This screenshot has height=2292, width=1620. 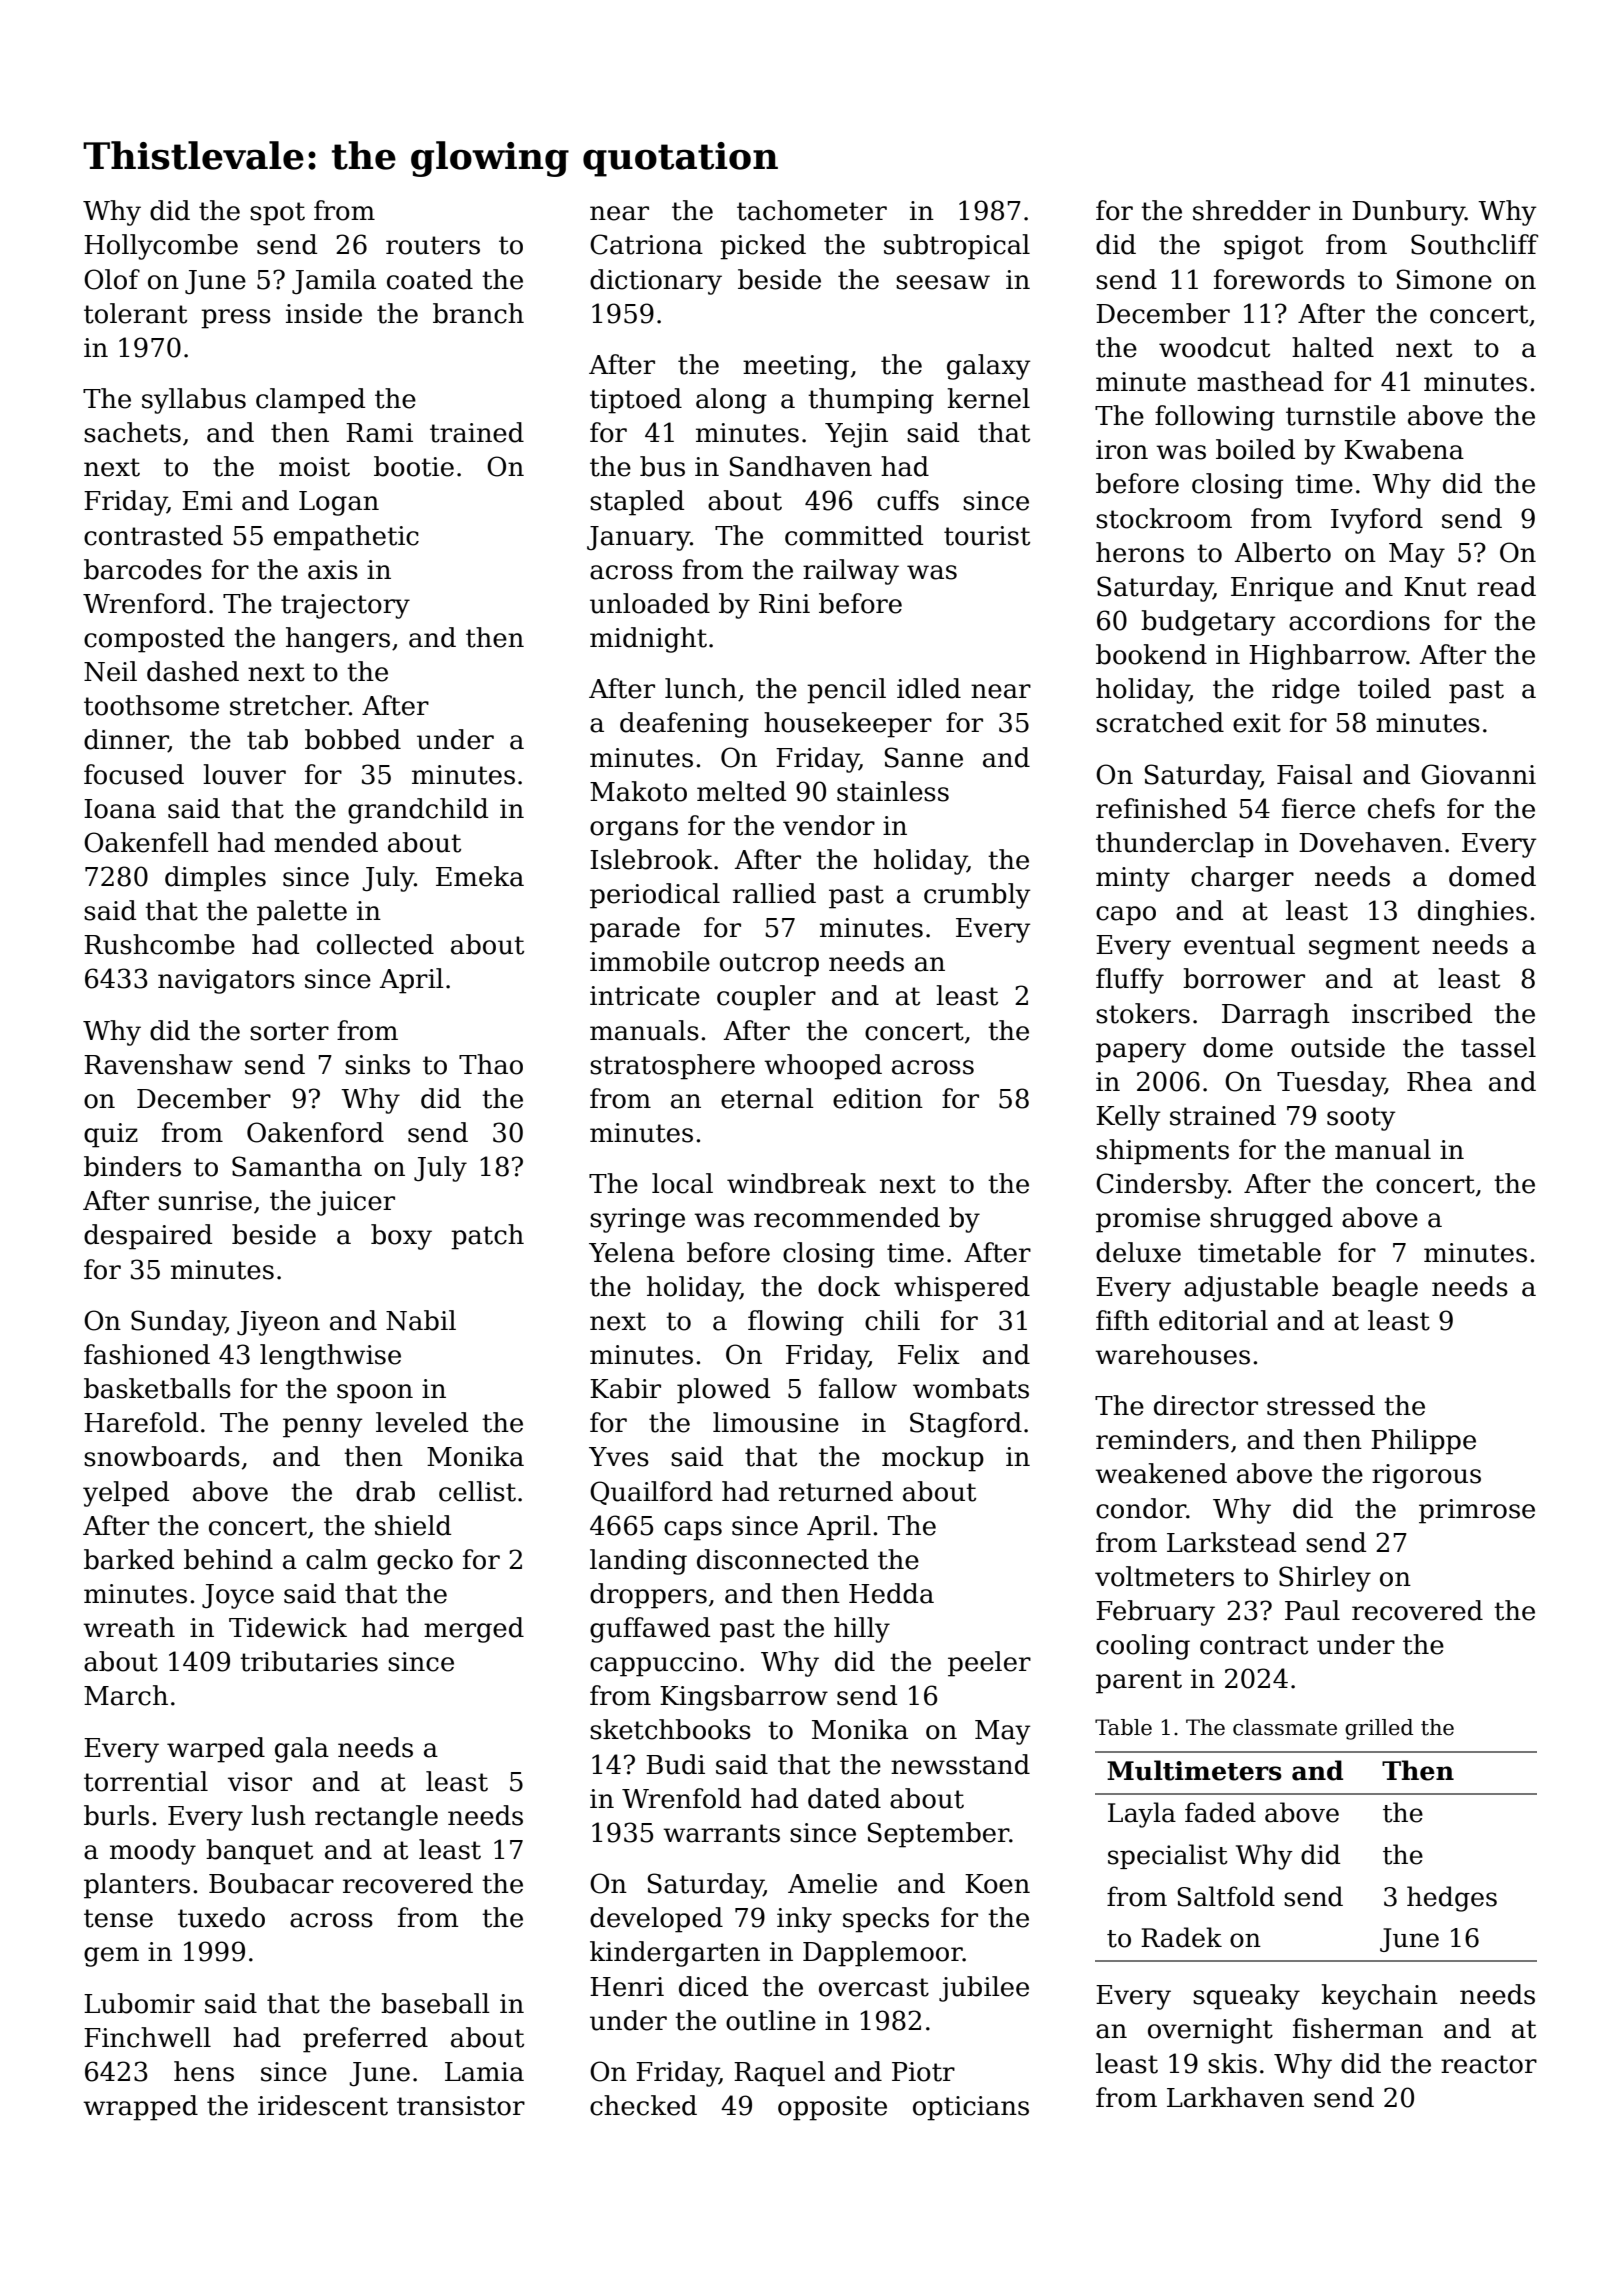 What do you see at coordinates (1251, 210) in the screenshot?
I see `shredder` at bounding box center [1251, 210].
